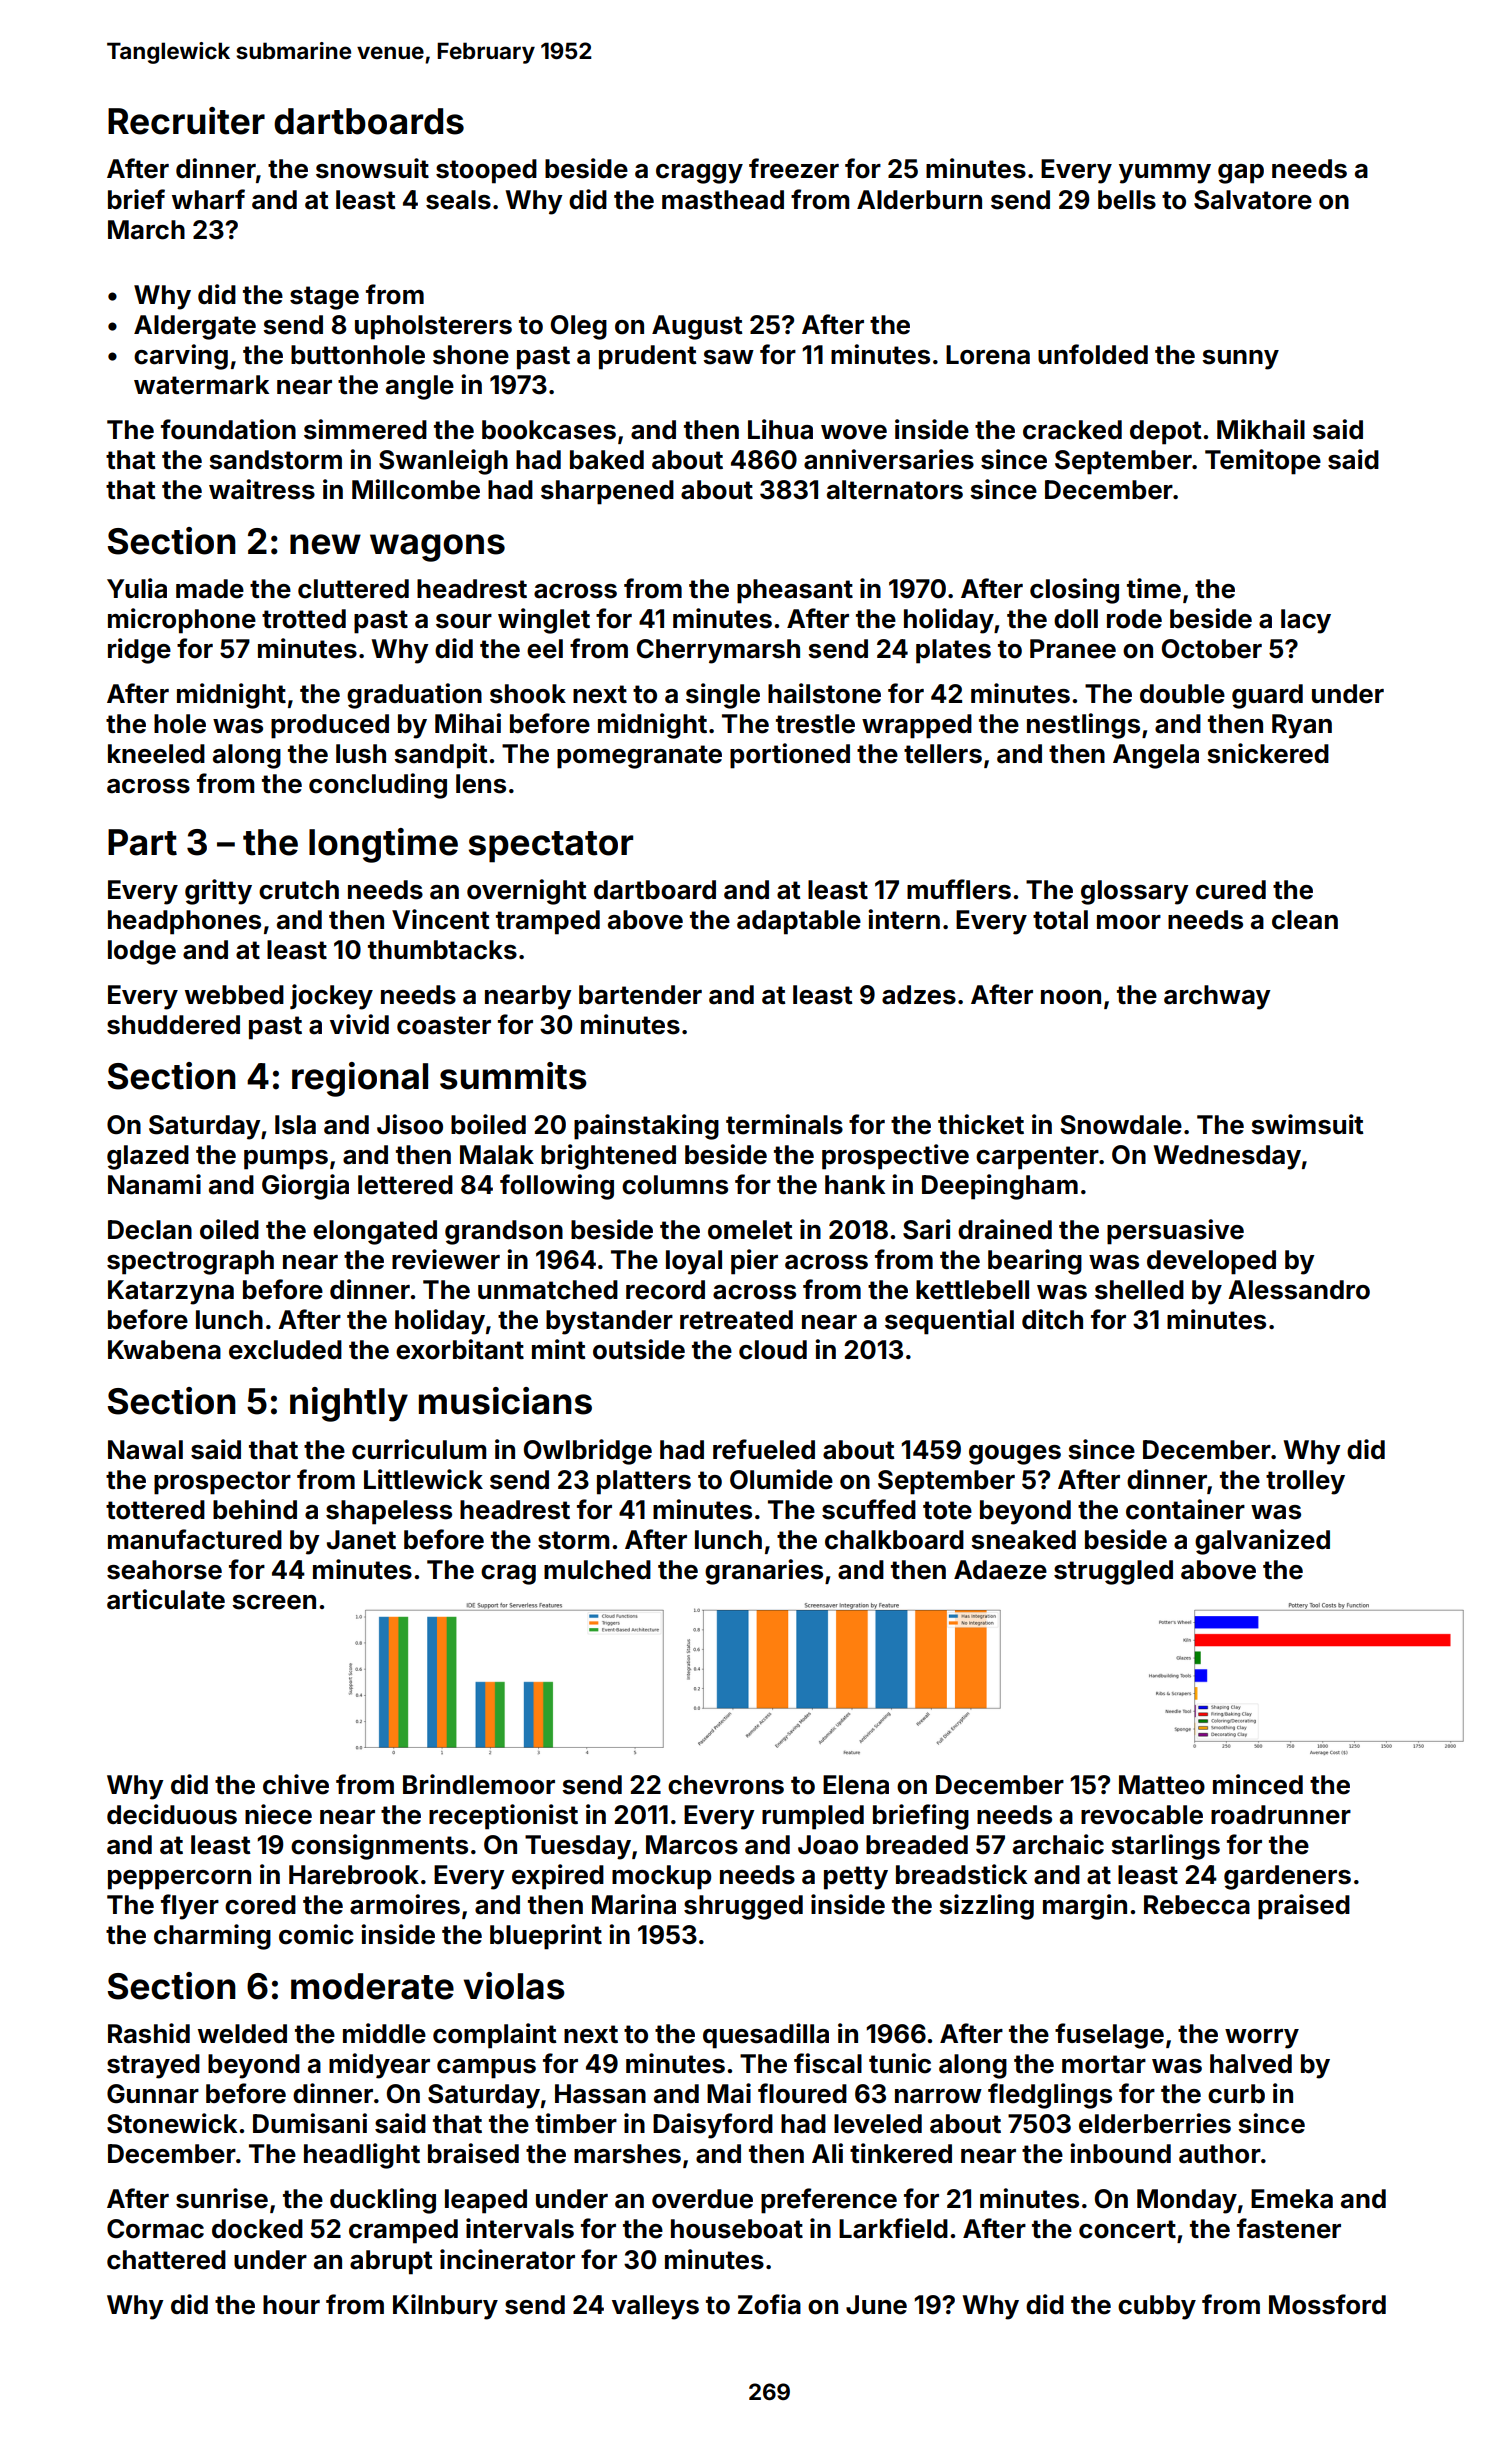  What do you see at coordinates (1135, 892) in the screenshot?
I see `glossary` at bounding box center [1135, 892].
